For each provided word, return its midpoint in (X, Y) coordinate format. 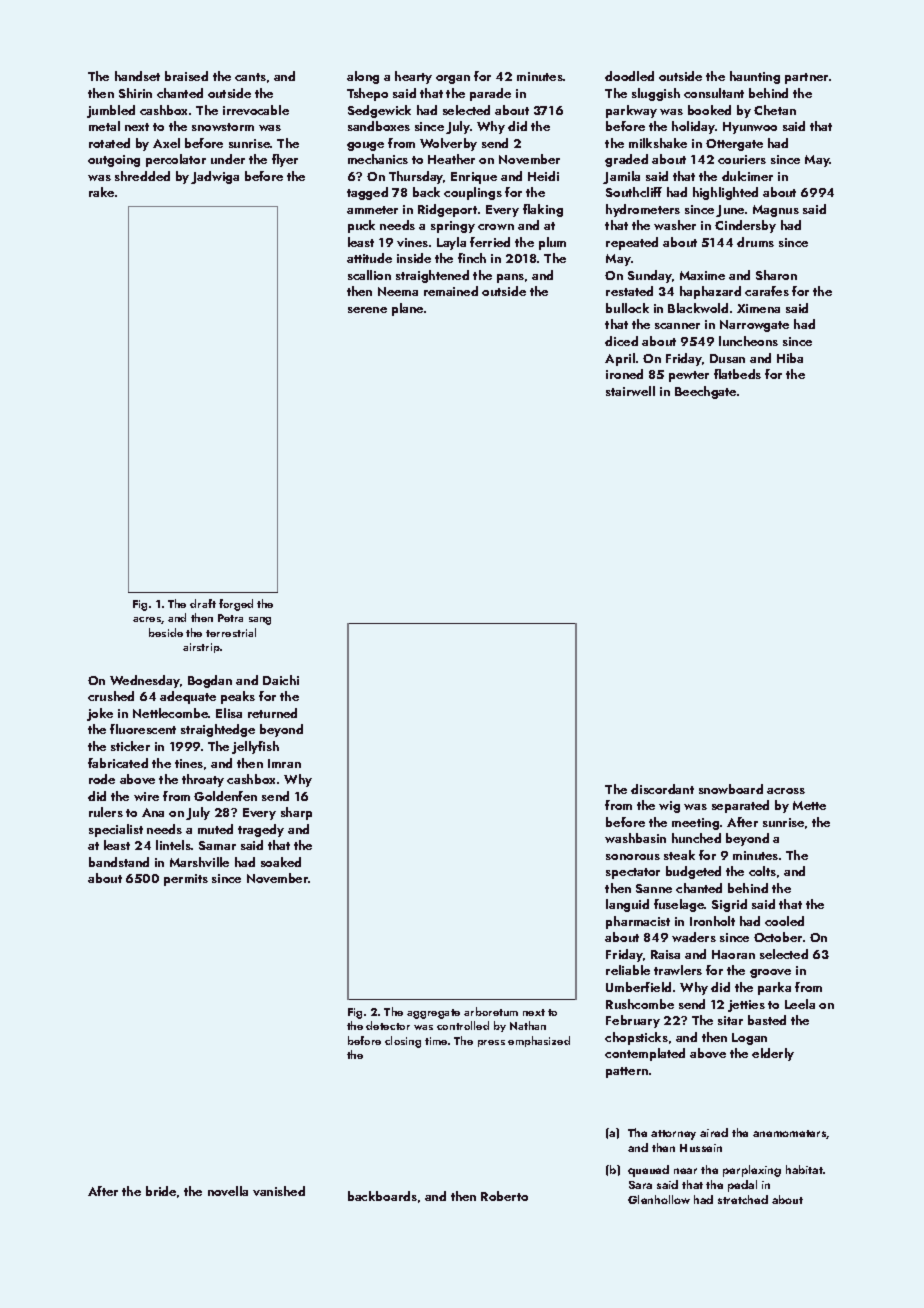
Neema (398, 291)
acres (147, 619)
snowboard (731, 789)
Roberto (504, 1196)
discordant (662, 789)
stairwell (630, 391)
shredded (142, 176)
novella (228, 1191)
